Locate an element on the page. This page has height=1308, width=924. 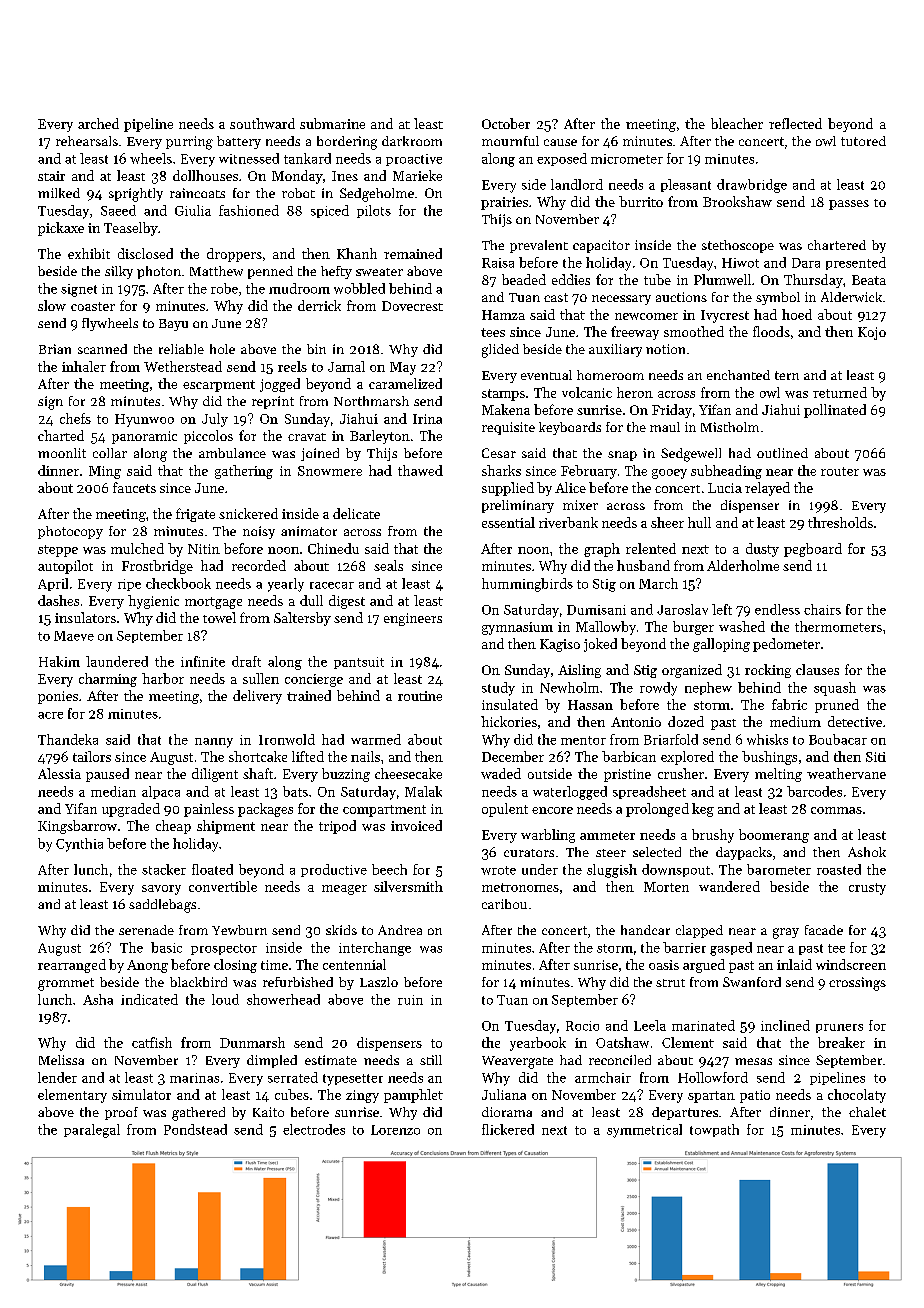
router is located at coordinates (840, 471).
